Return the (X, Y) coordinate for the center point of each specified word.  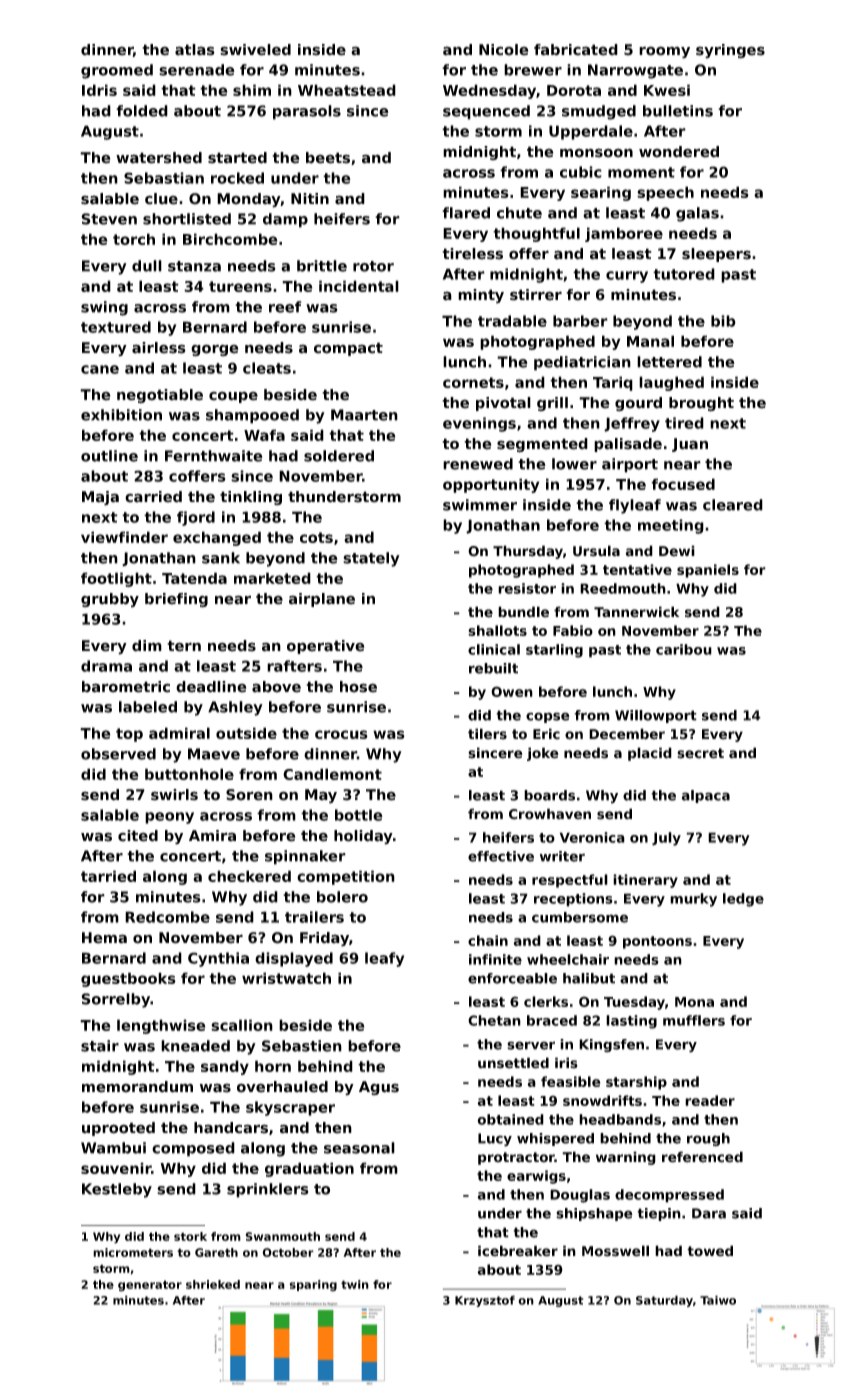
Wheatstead (347, 90)
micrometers (133, 1252)
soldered (339, 456)
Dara (709, 1213)
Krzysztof (485, 1301)
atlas (195, 50)
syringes (730, 51)
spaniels (708, 571)
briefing (176, 600)
